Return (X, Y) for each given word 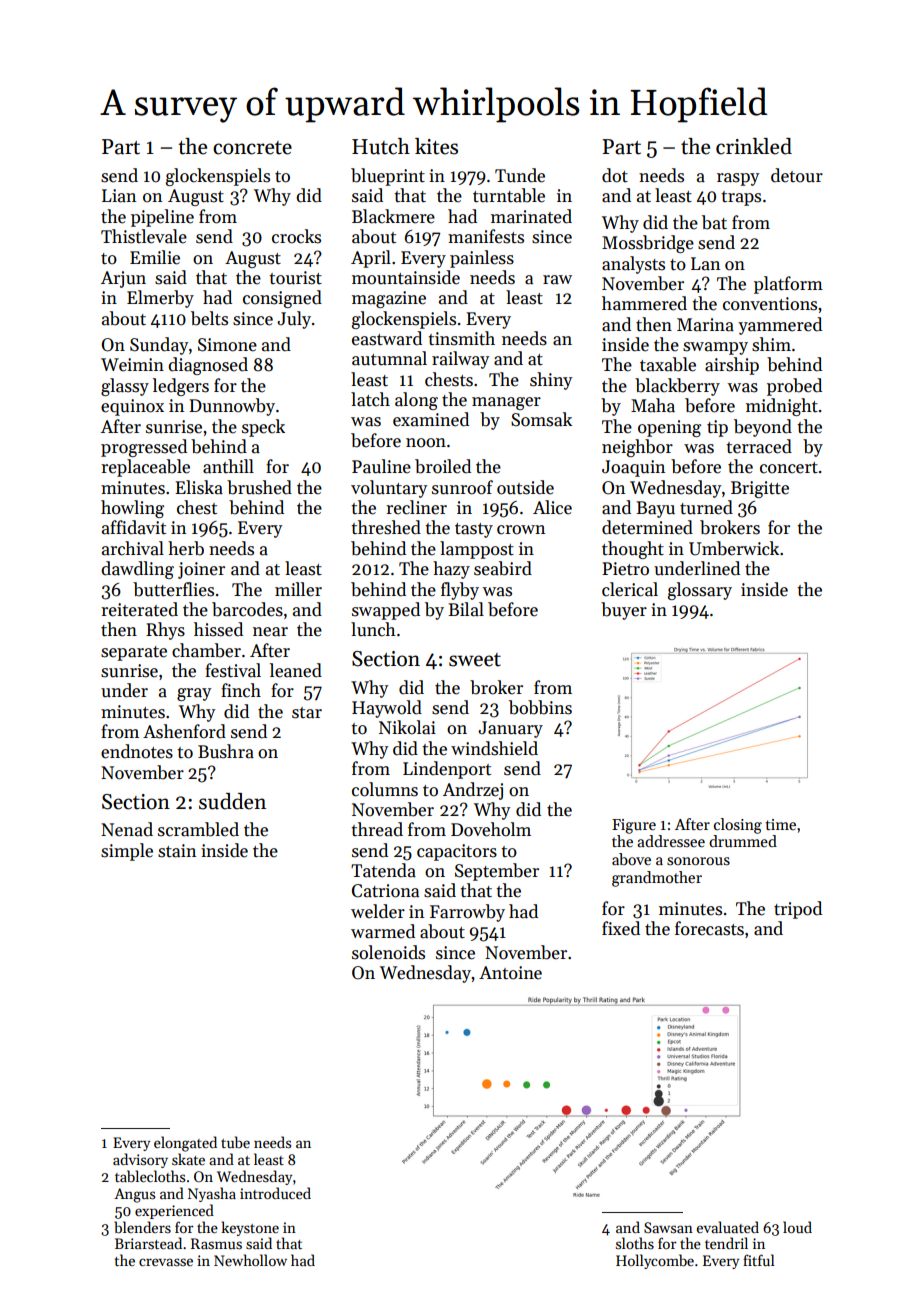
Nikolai (407, 727)
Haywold (387, 709)
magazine (389, 299)
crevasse (166, 1262)
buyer (624, 611)
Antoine (510, 973)
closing (738, 826)
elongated (185, 1144)
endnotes (137, 751)
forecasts (709, 928)
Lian (119, 196)
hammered (644, 303)
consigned (282, 299)
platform (788, 285)
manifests (486, 236)
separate (134, 653)
